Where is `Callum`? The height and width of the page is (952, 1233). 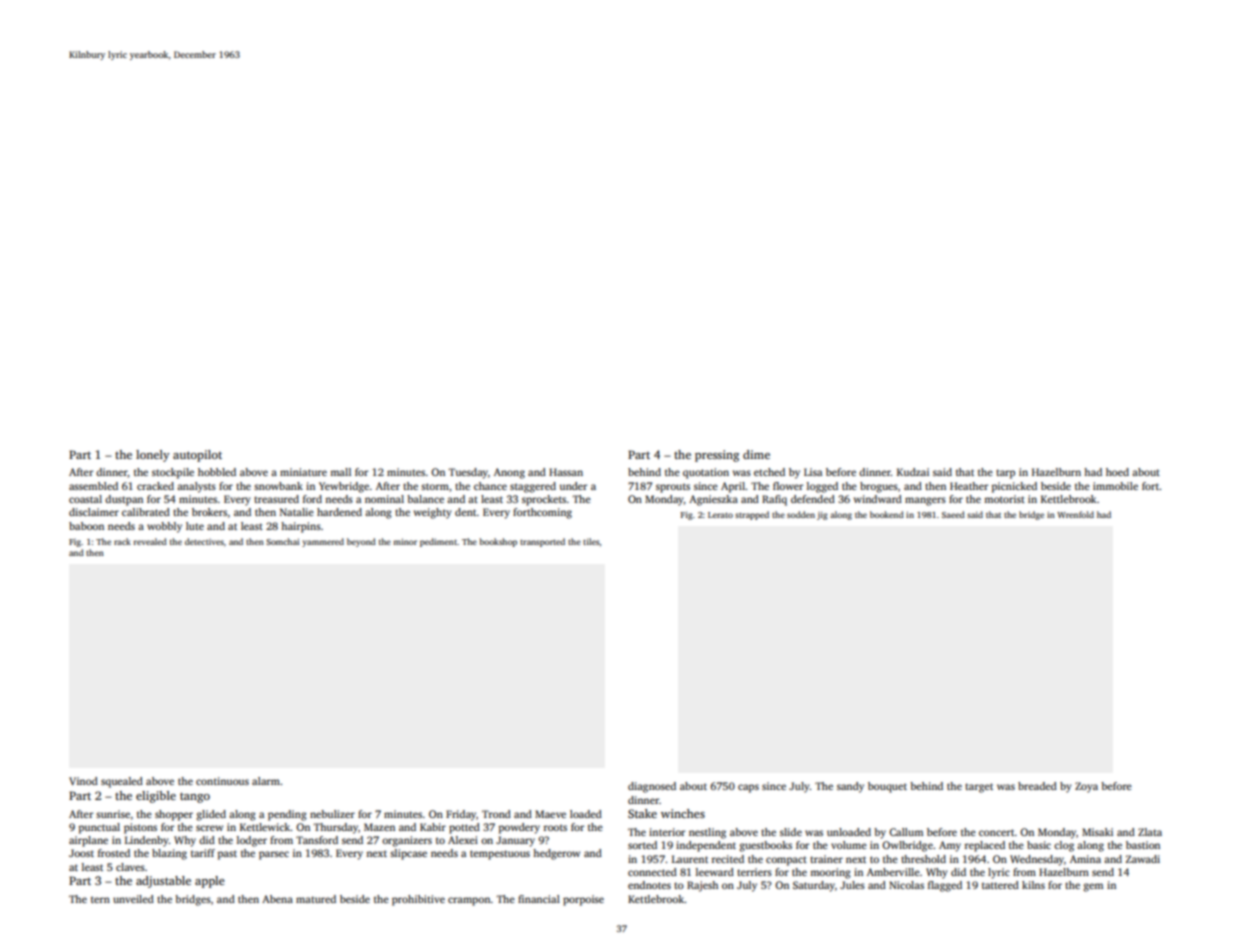 Callum is located at coordinates (906, 832).
